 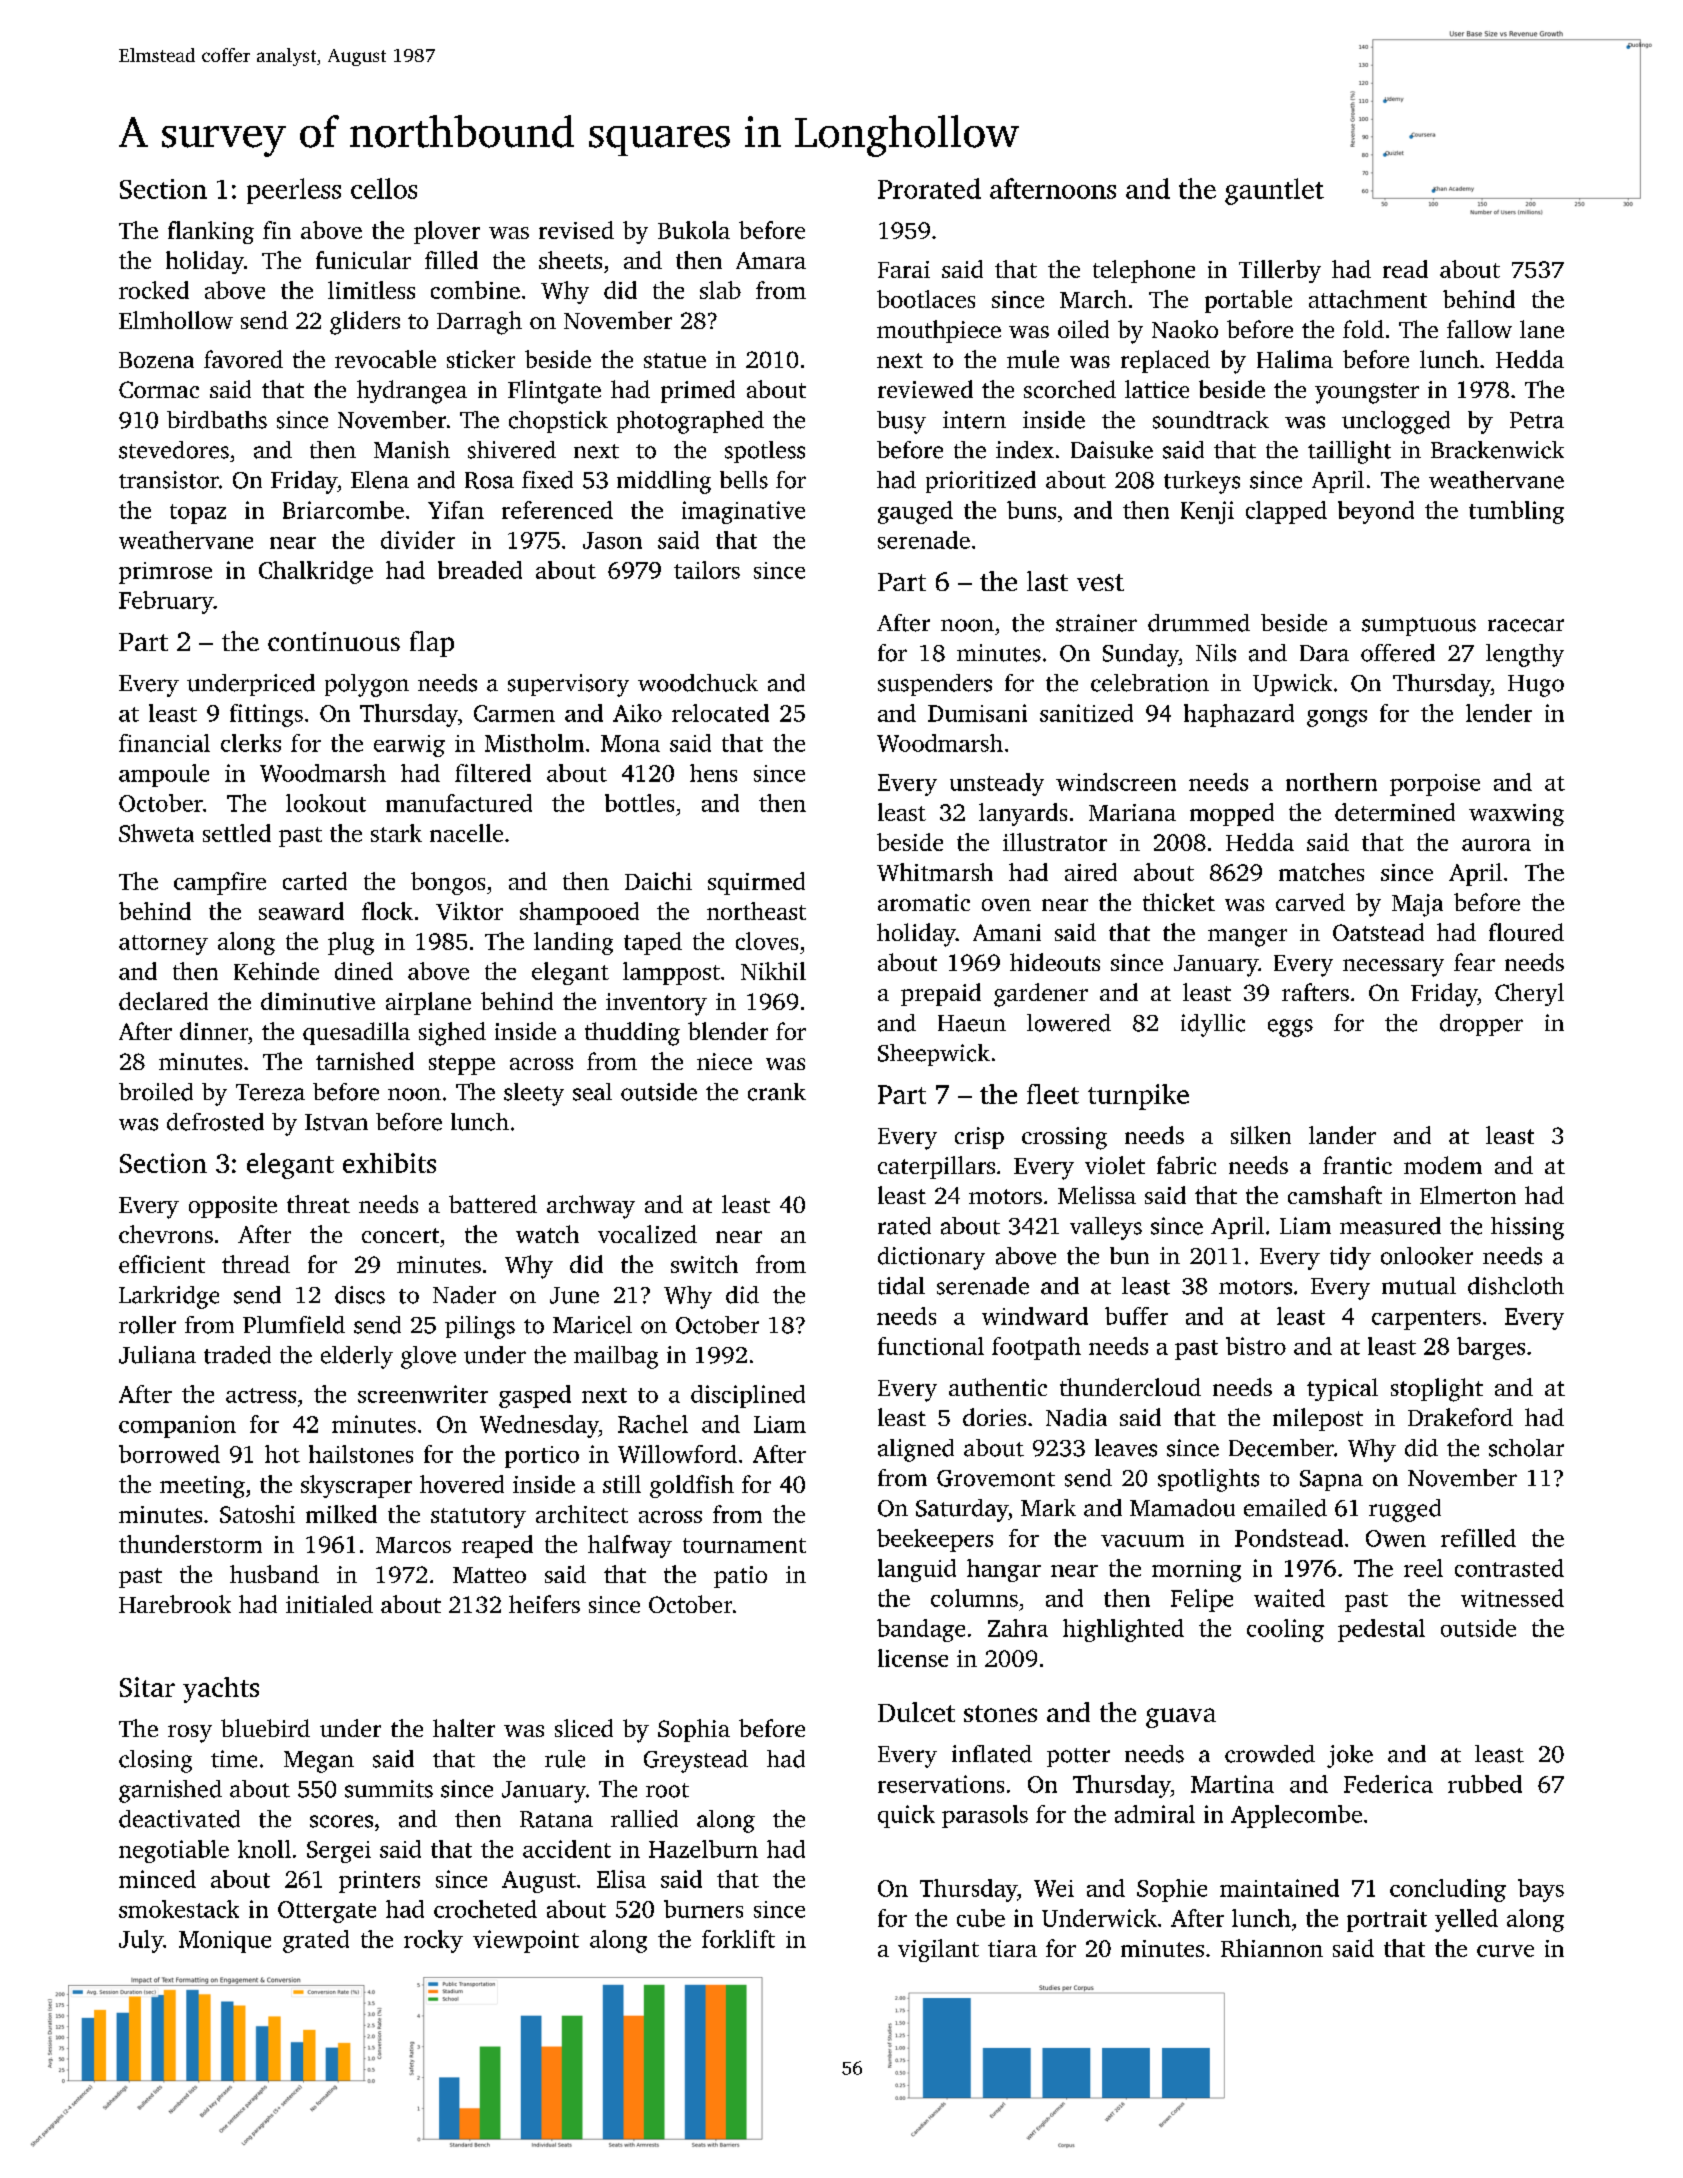 What do you see at coordinates (326, 803) in the screenshot?
I see `lookout` at bounding box center [326, 803].
